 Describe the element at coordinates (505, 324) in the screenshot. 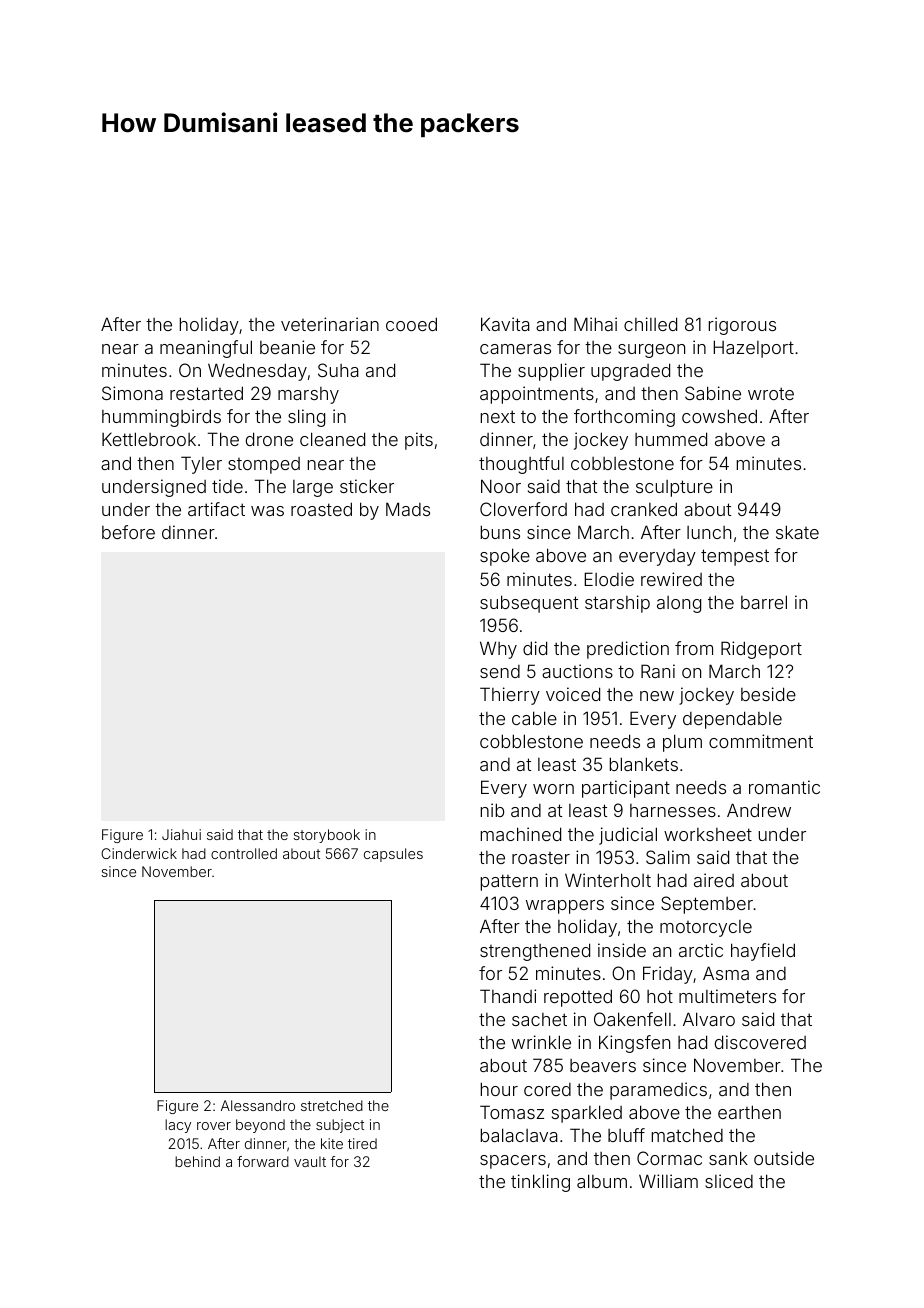

I see `Kavita` at that location.
